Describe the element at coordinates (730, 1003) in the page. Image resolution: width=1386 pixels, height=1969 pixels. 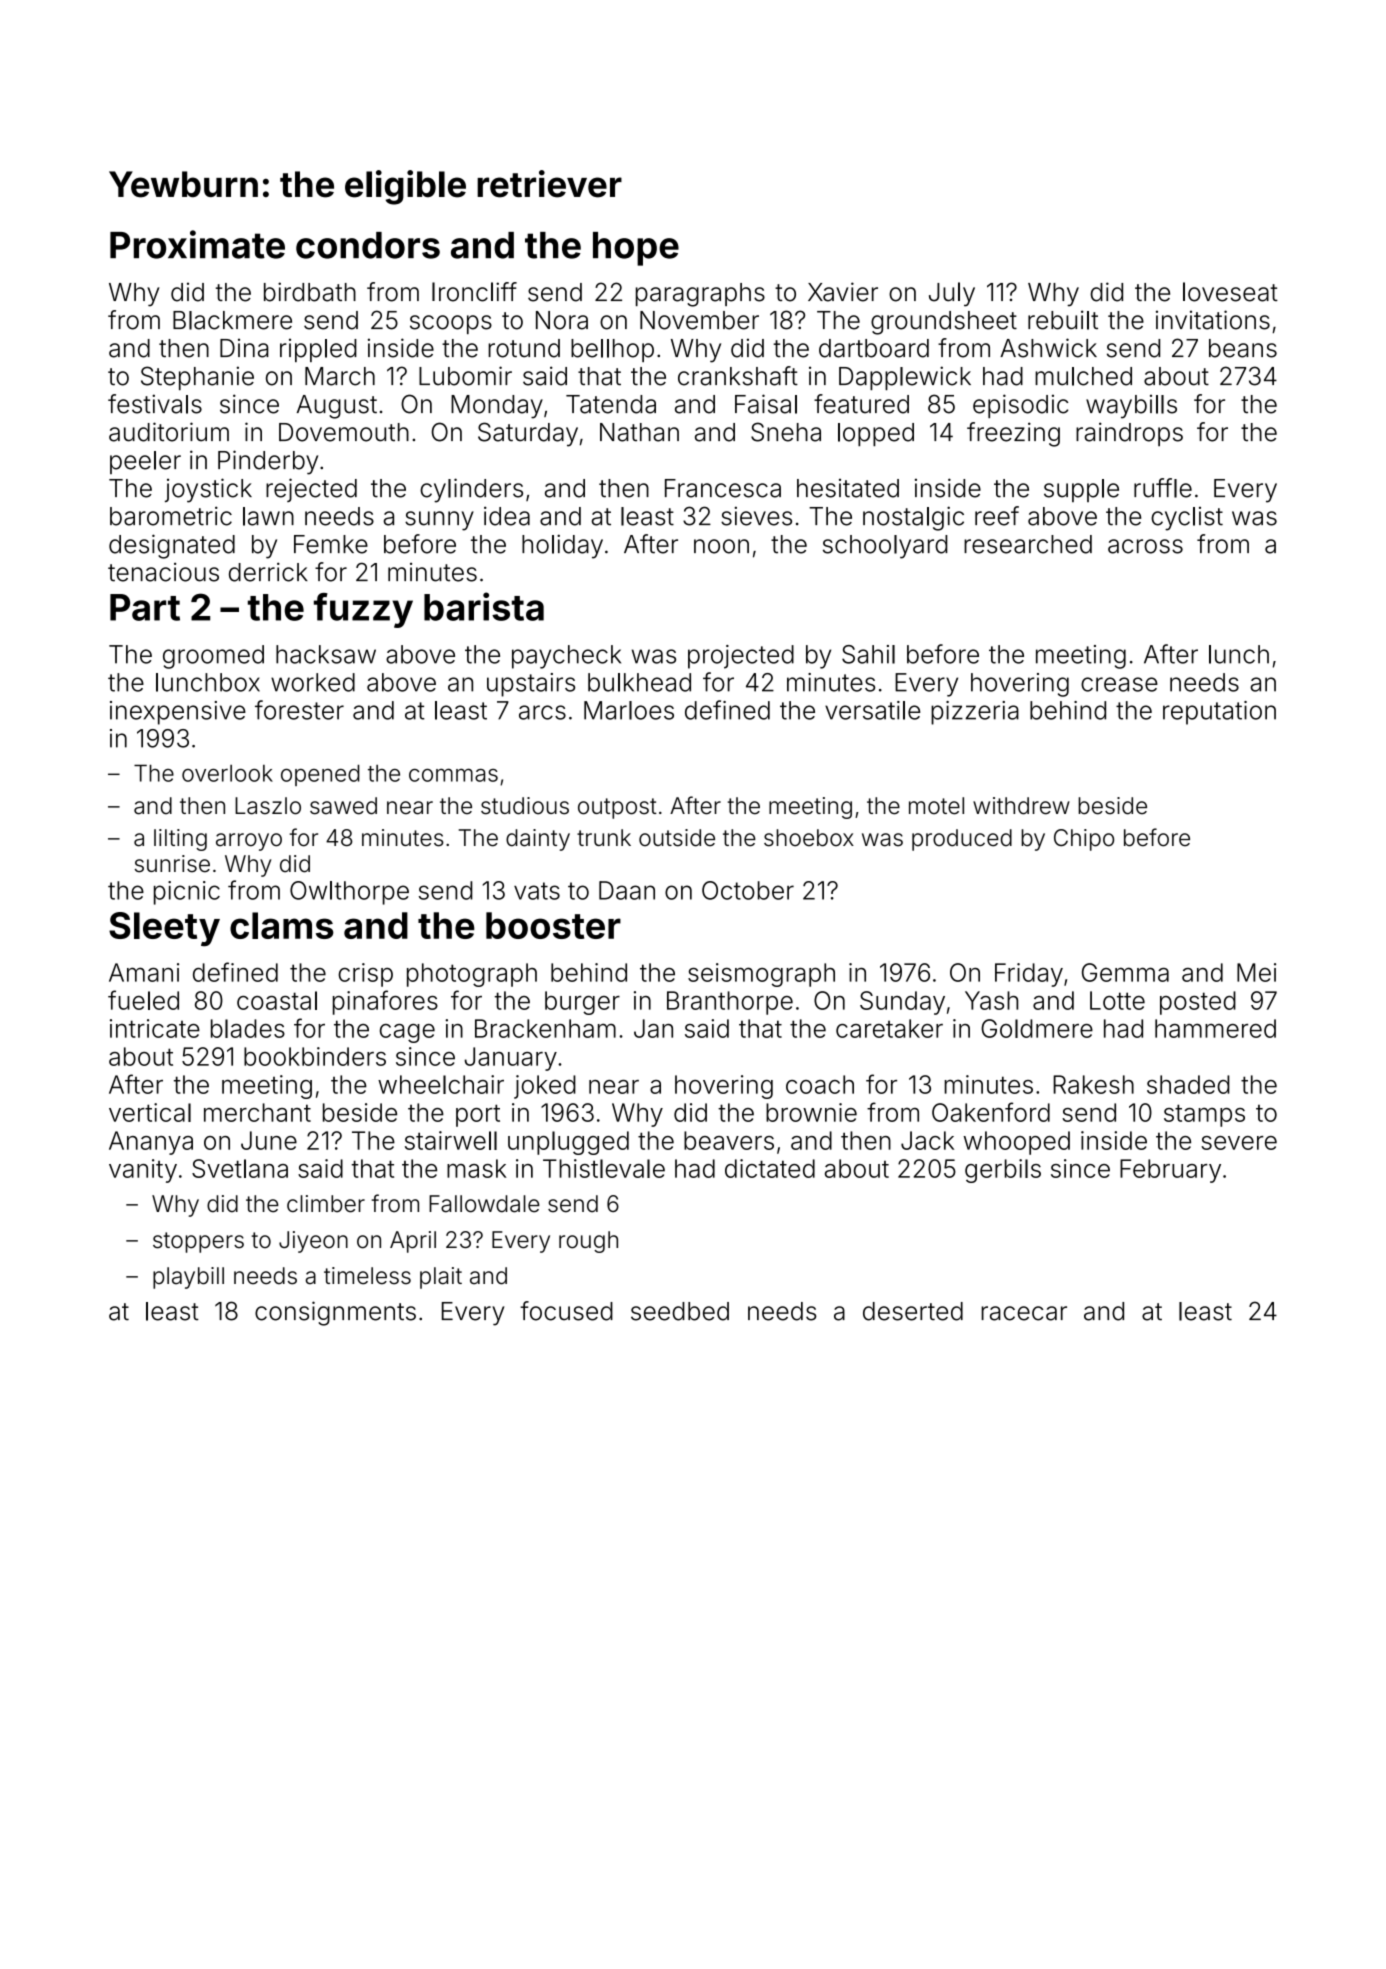
I see `Branthorpe` at that location.
